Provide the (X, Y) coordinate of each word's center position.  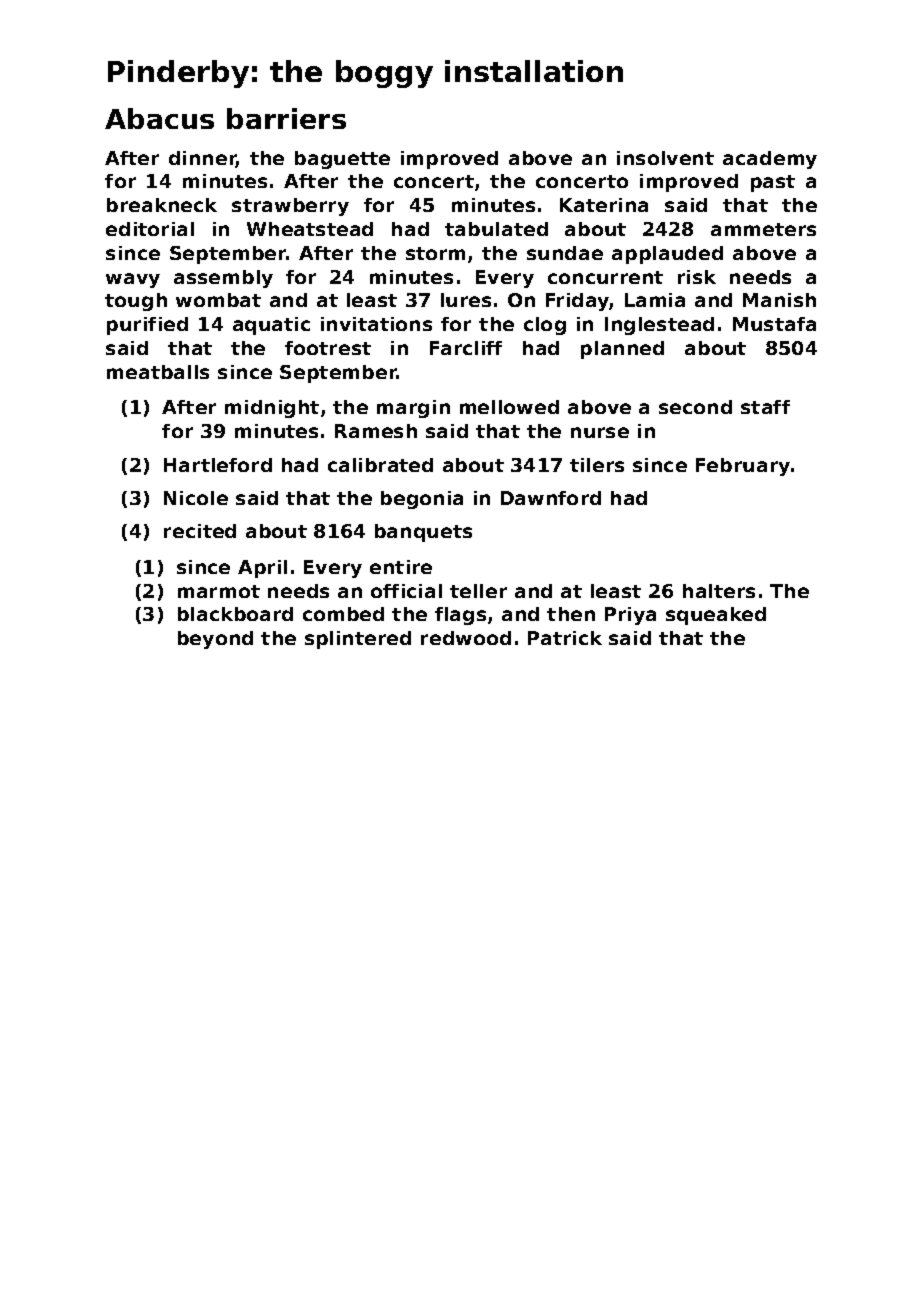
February (743, 467)
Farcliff (466, 348)
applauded (667, 255)
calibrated (380, 465)
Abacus (159, 118)
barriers (286, 118)
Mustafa (774, 324)
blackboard (235, 614)
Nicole (196, 498)
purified (147, 326)
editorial (150, 229)
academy (770, 160)
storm (435, 253)
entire (401, 567)
